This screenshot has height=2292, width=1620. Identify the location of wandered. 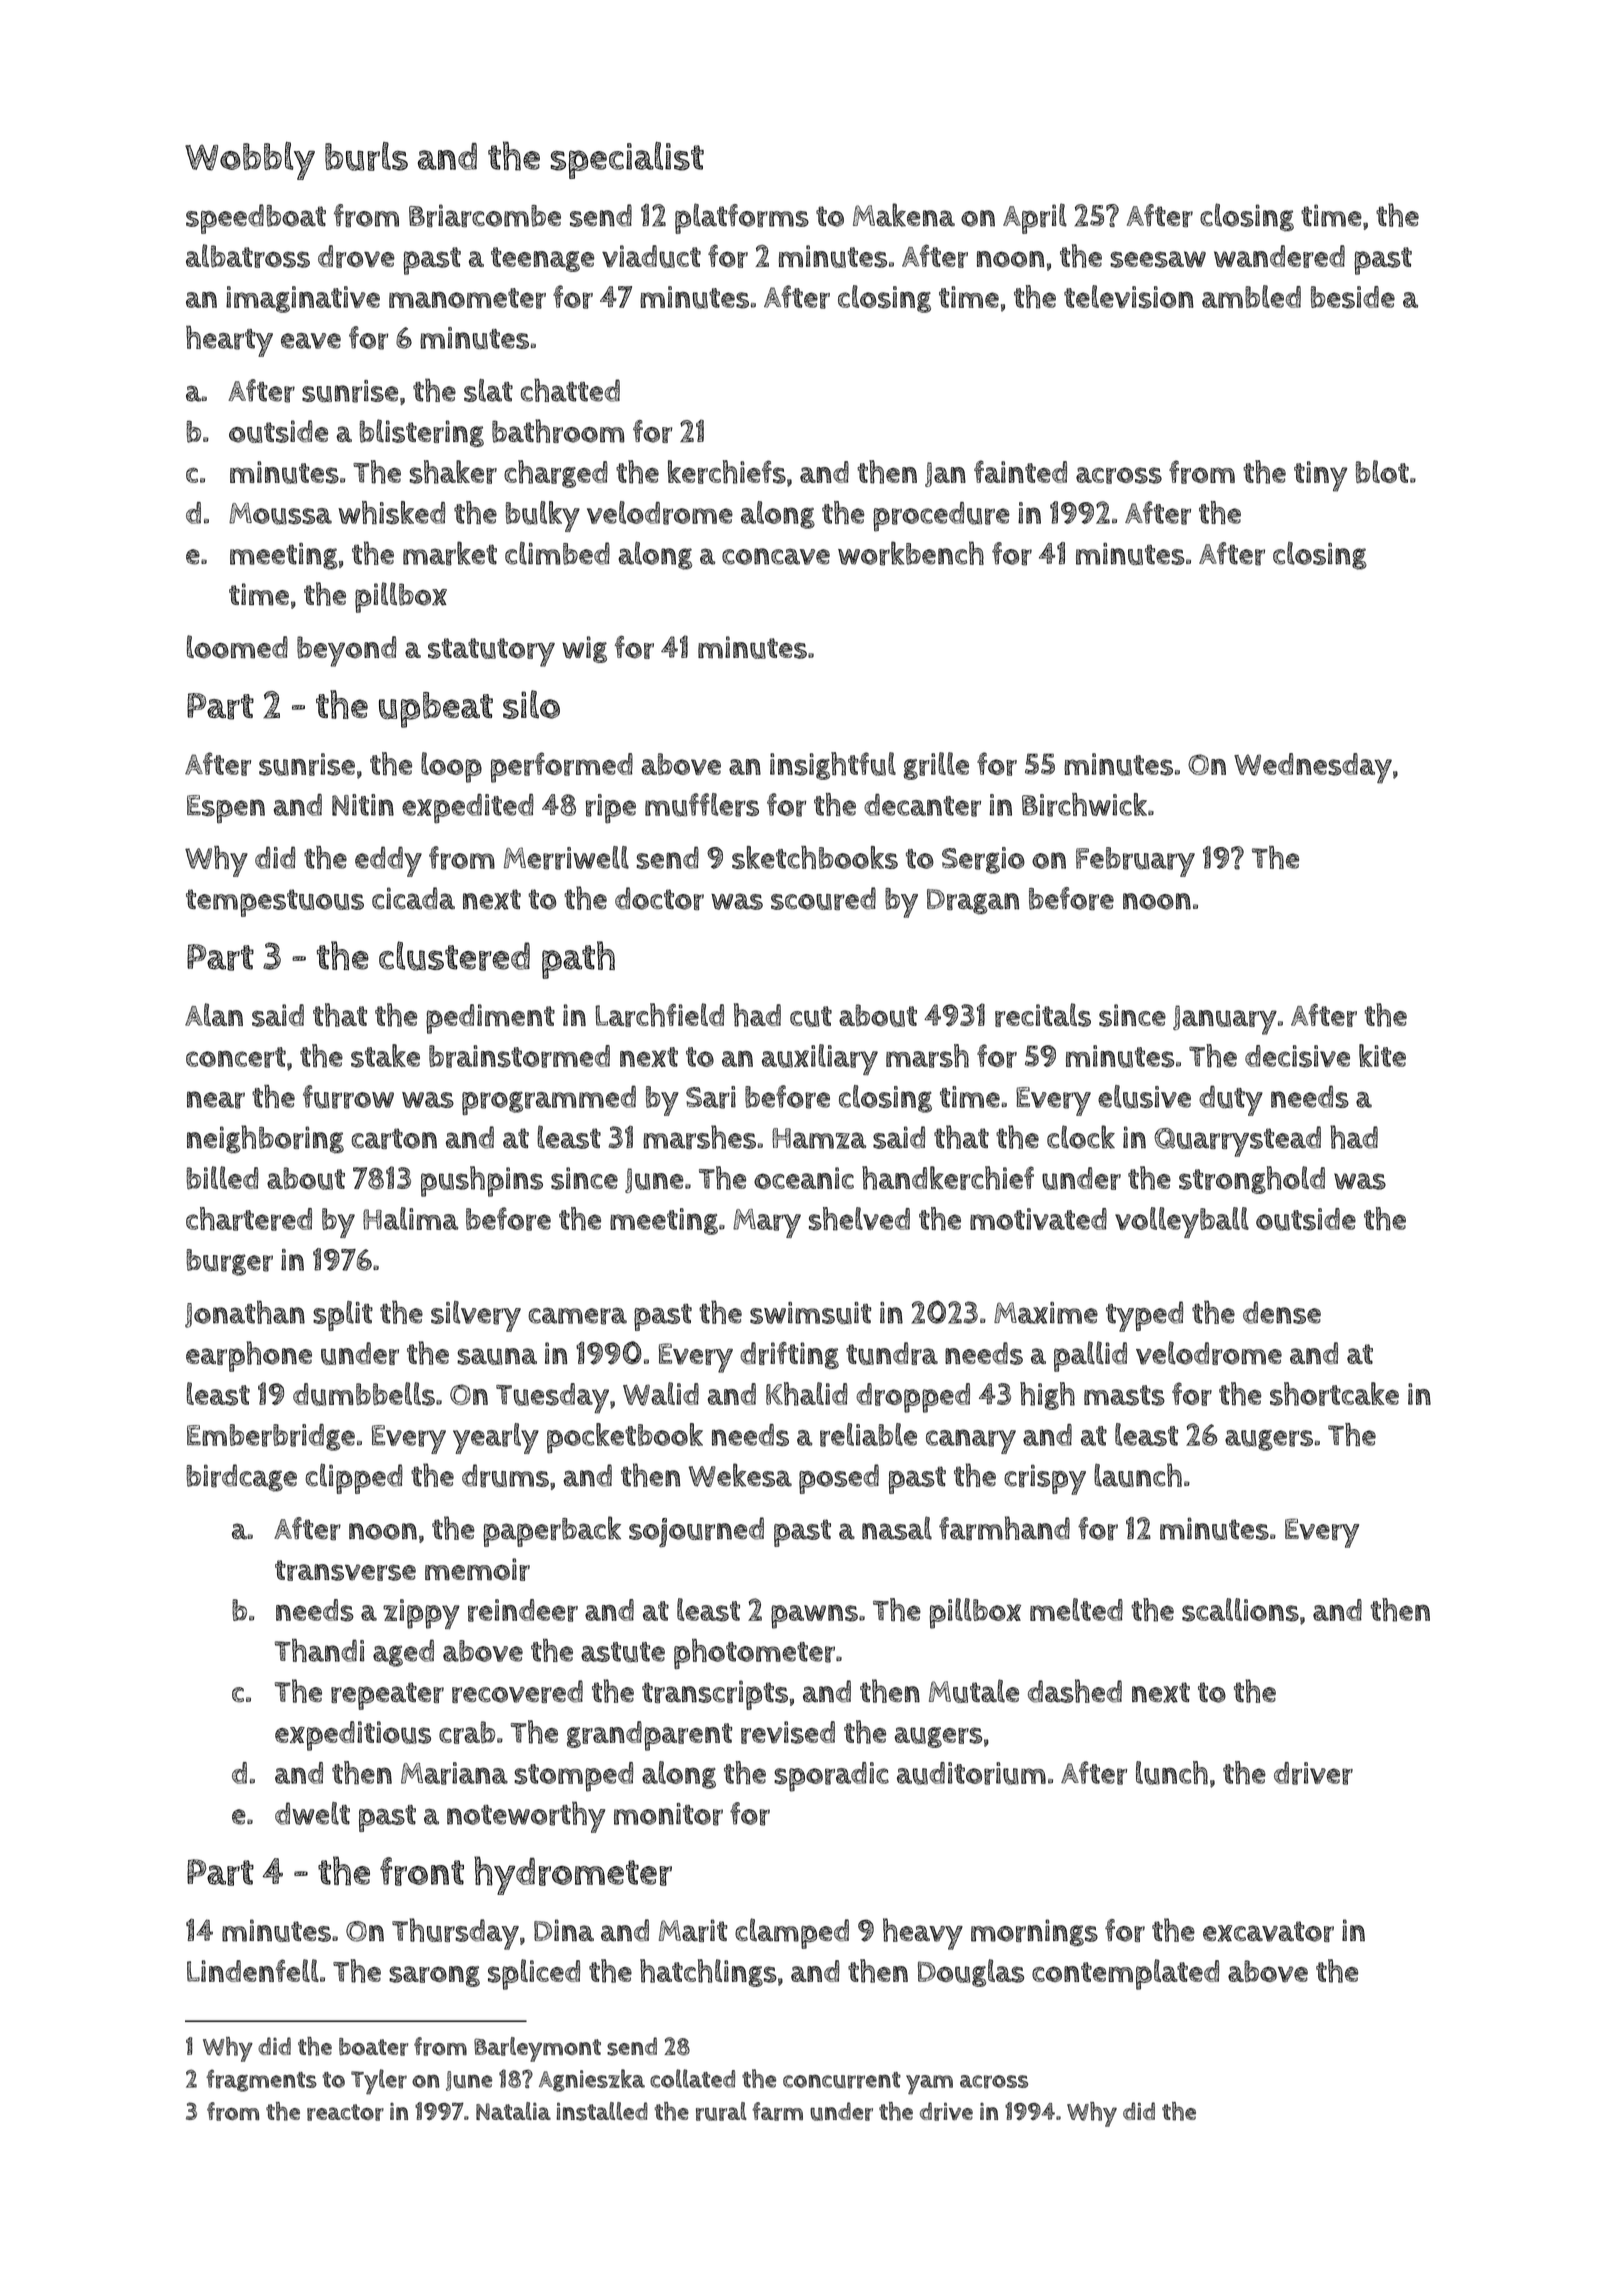
(1279, 256).
